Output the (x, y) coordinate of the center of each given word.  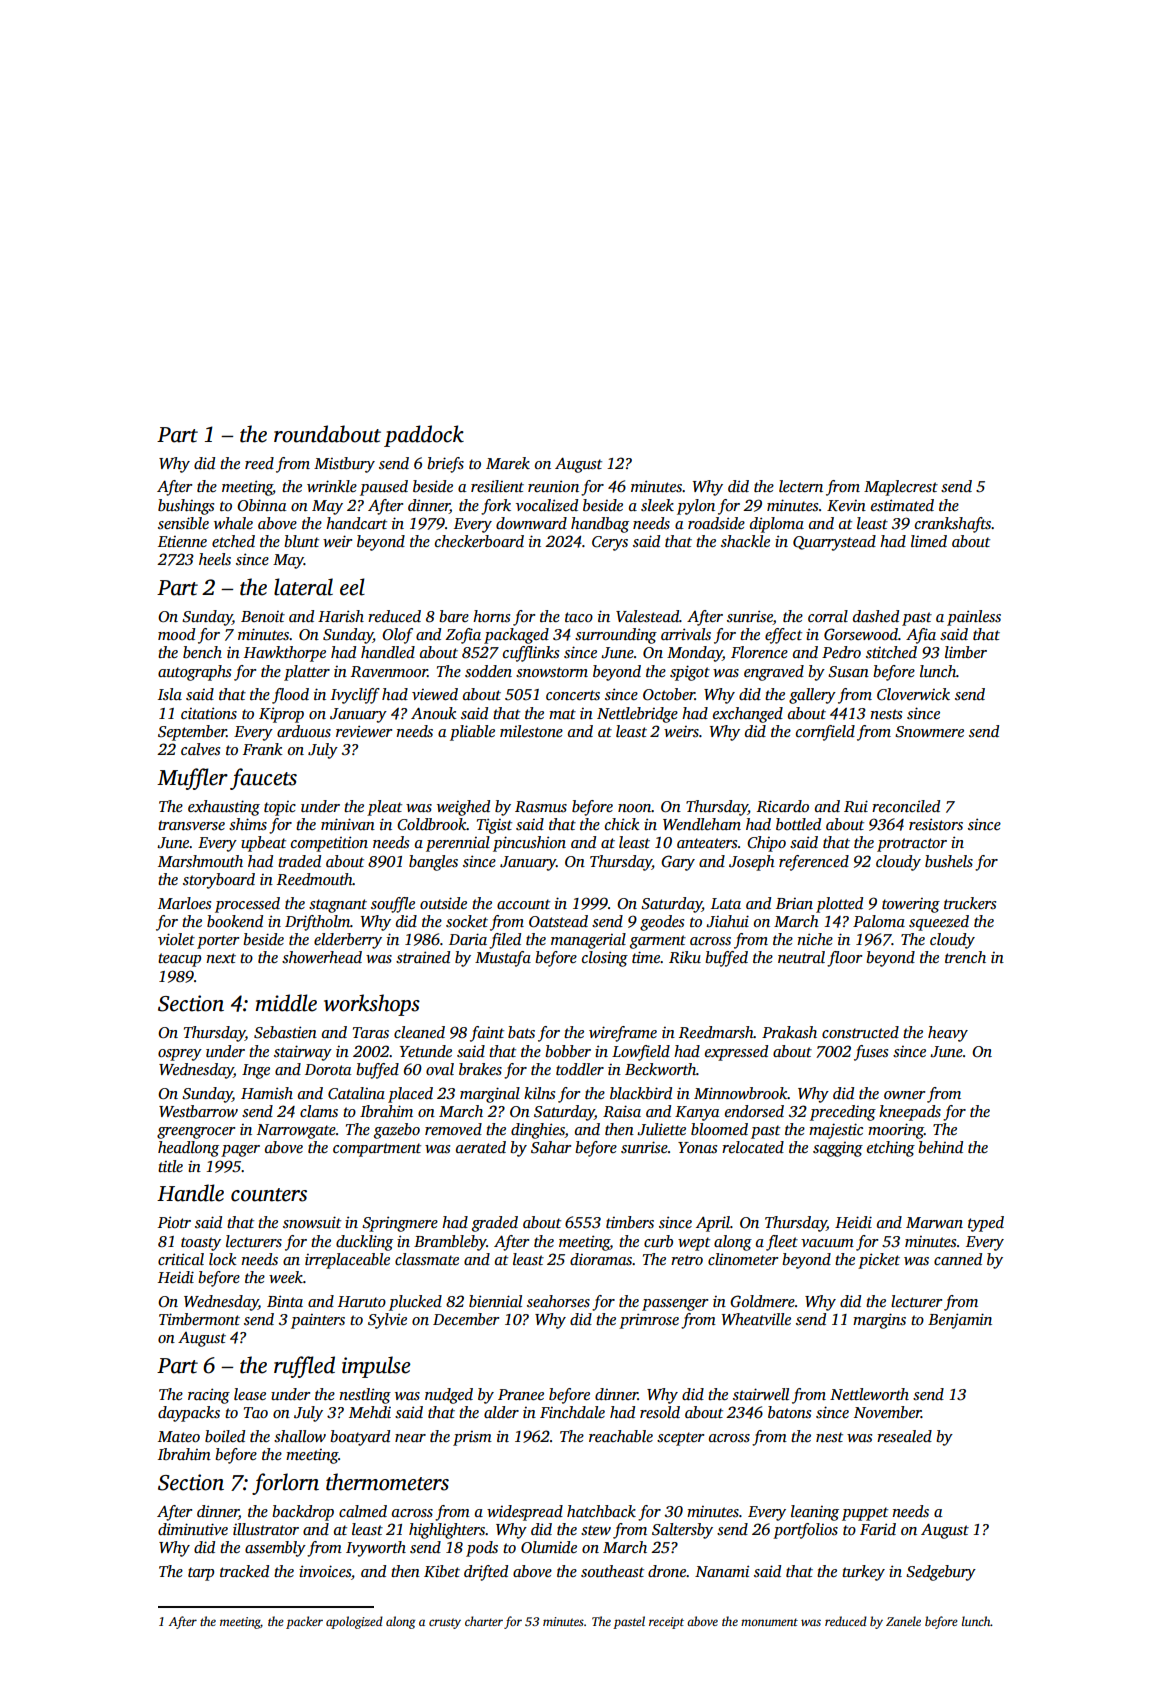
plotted (839, 905)
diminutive (193, 1529)
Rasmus (541, 807)
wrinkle (332, 486)
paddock (424, 436)
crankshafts (953, 525)
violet (176, 939)
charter (484, 1621)
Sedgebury (941, 1573)
